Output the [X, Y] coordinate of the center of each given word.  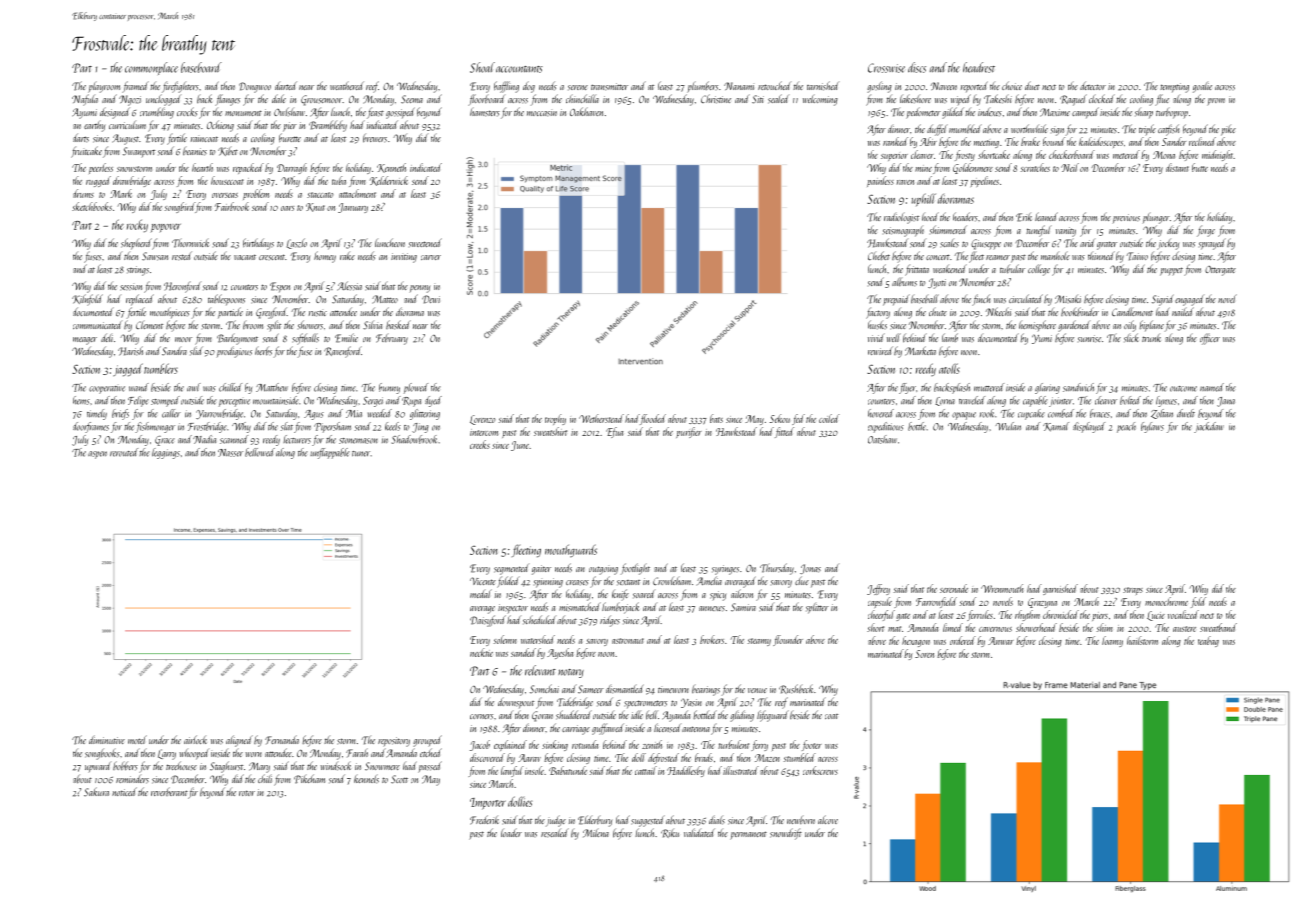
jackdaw [1209, 427]
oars [288, 208]
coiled [829, 418]
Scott [399, 779]
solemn [505, 639]
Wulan [1008, 426]
